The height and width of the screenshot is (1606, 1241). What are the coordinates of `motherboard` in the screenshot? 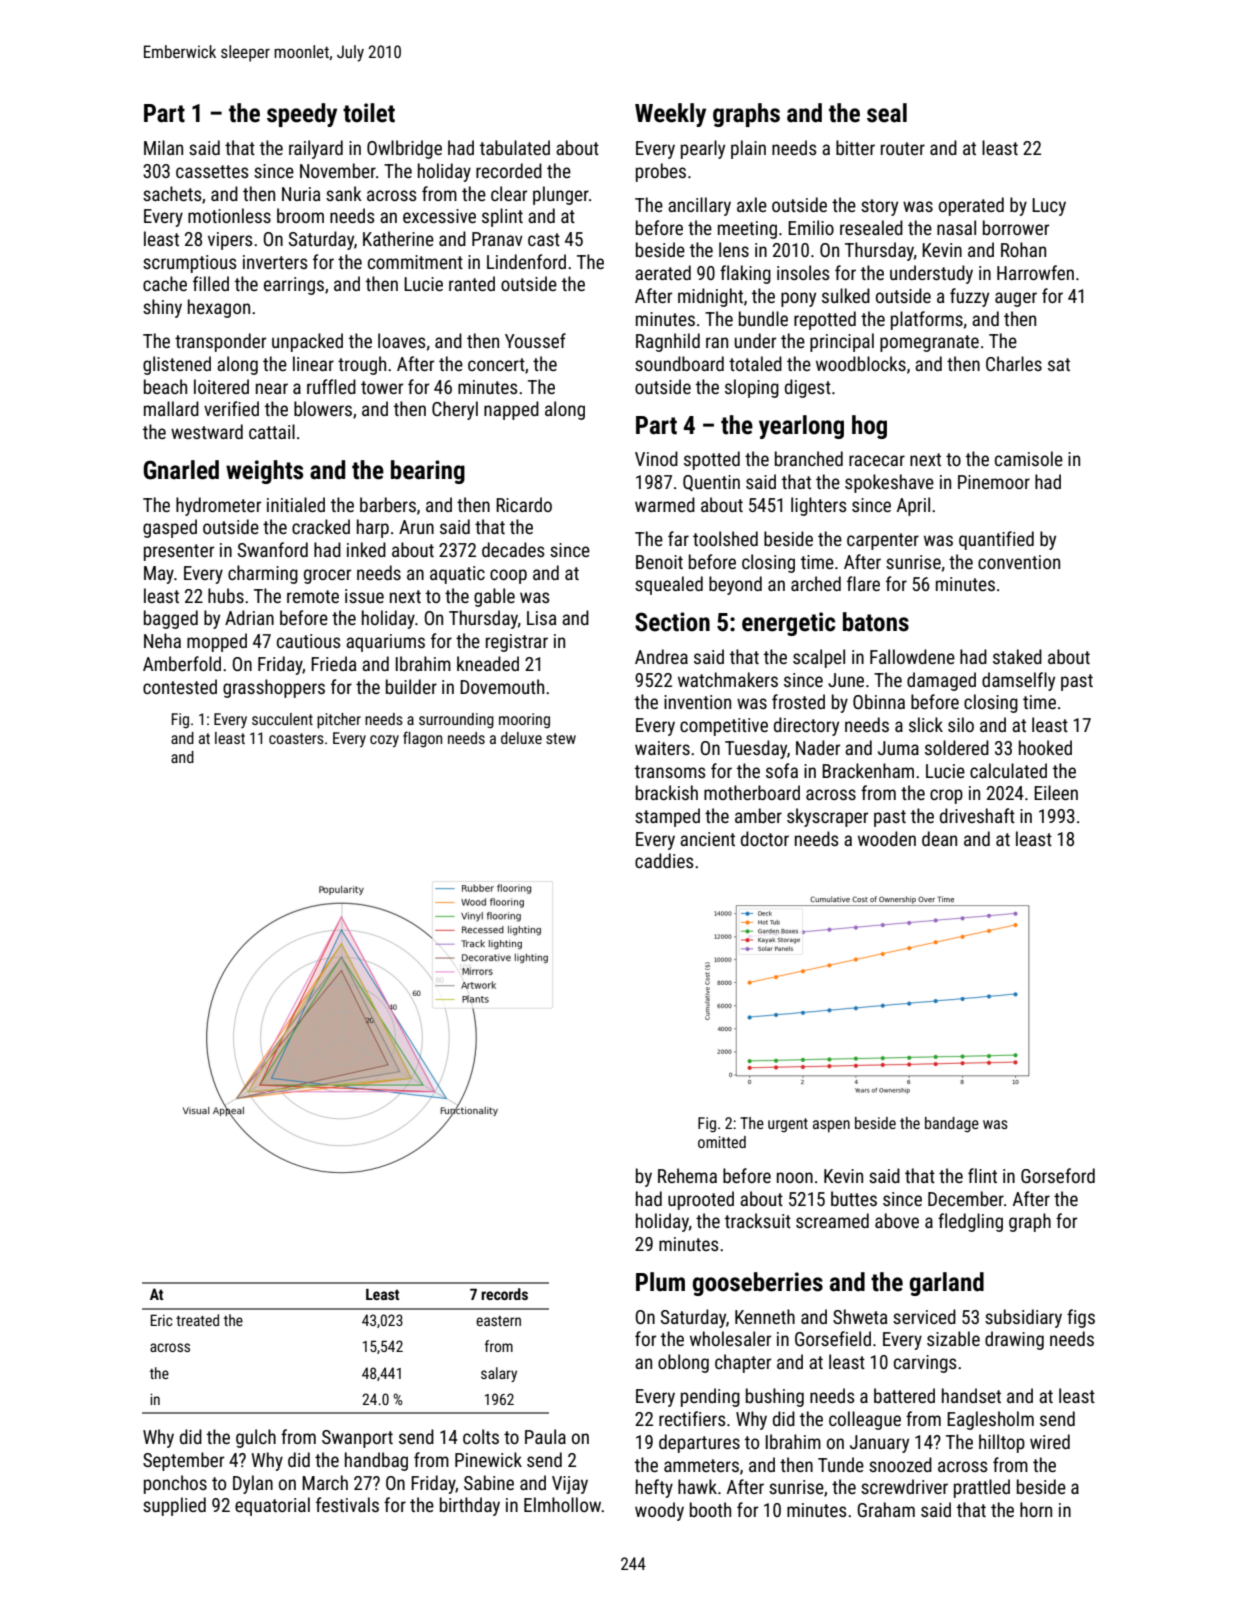 It's located at (752, 792).
